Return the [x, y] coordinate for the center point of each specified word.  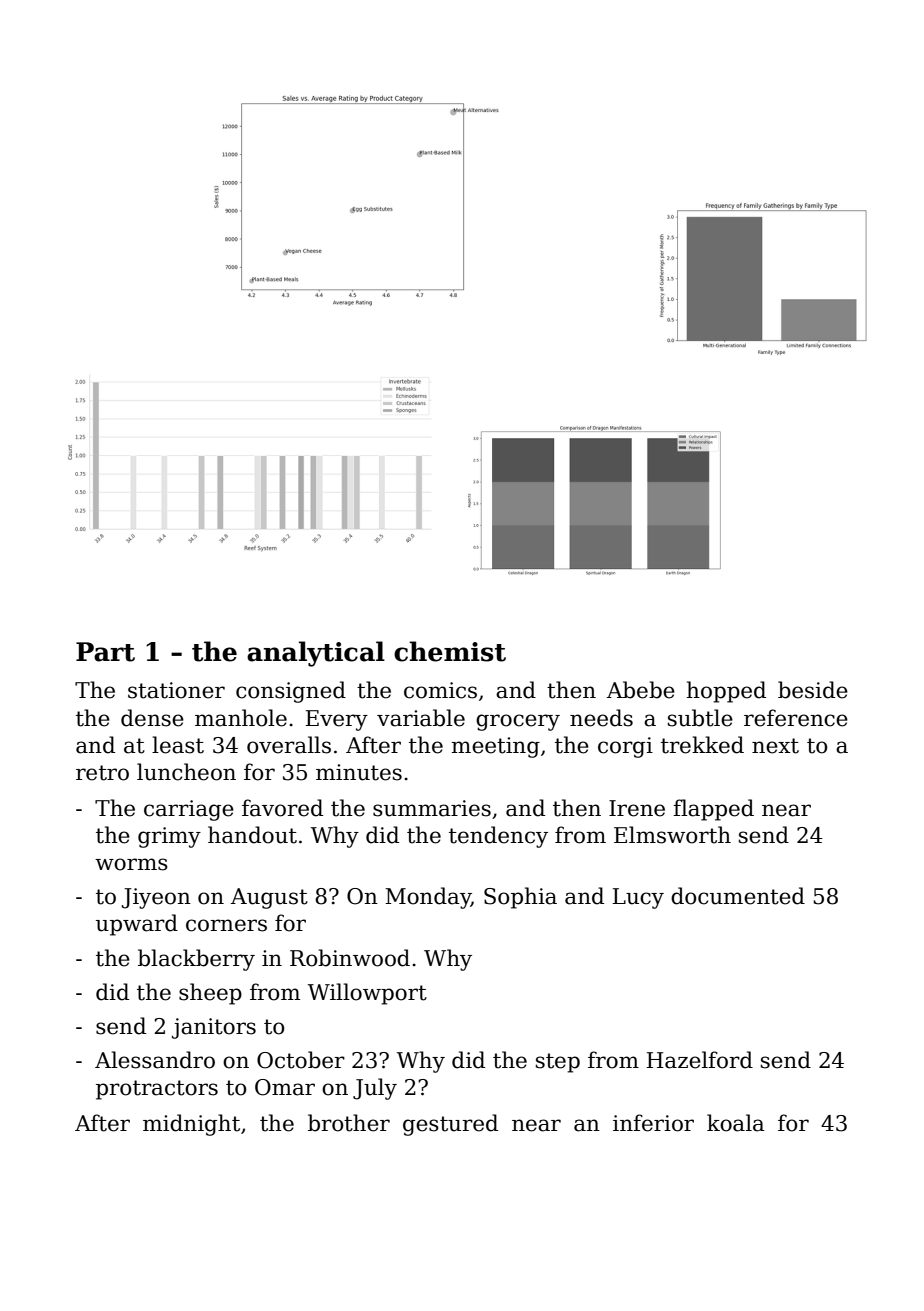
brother [349, 1123]
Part [105, 652]
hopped [726, 692]
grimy [169, 837]
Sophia [520, 898]
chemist [450, 651]
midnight [191, 1125]
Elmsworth [672, 835]
